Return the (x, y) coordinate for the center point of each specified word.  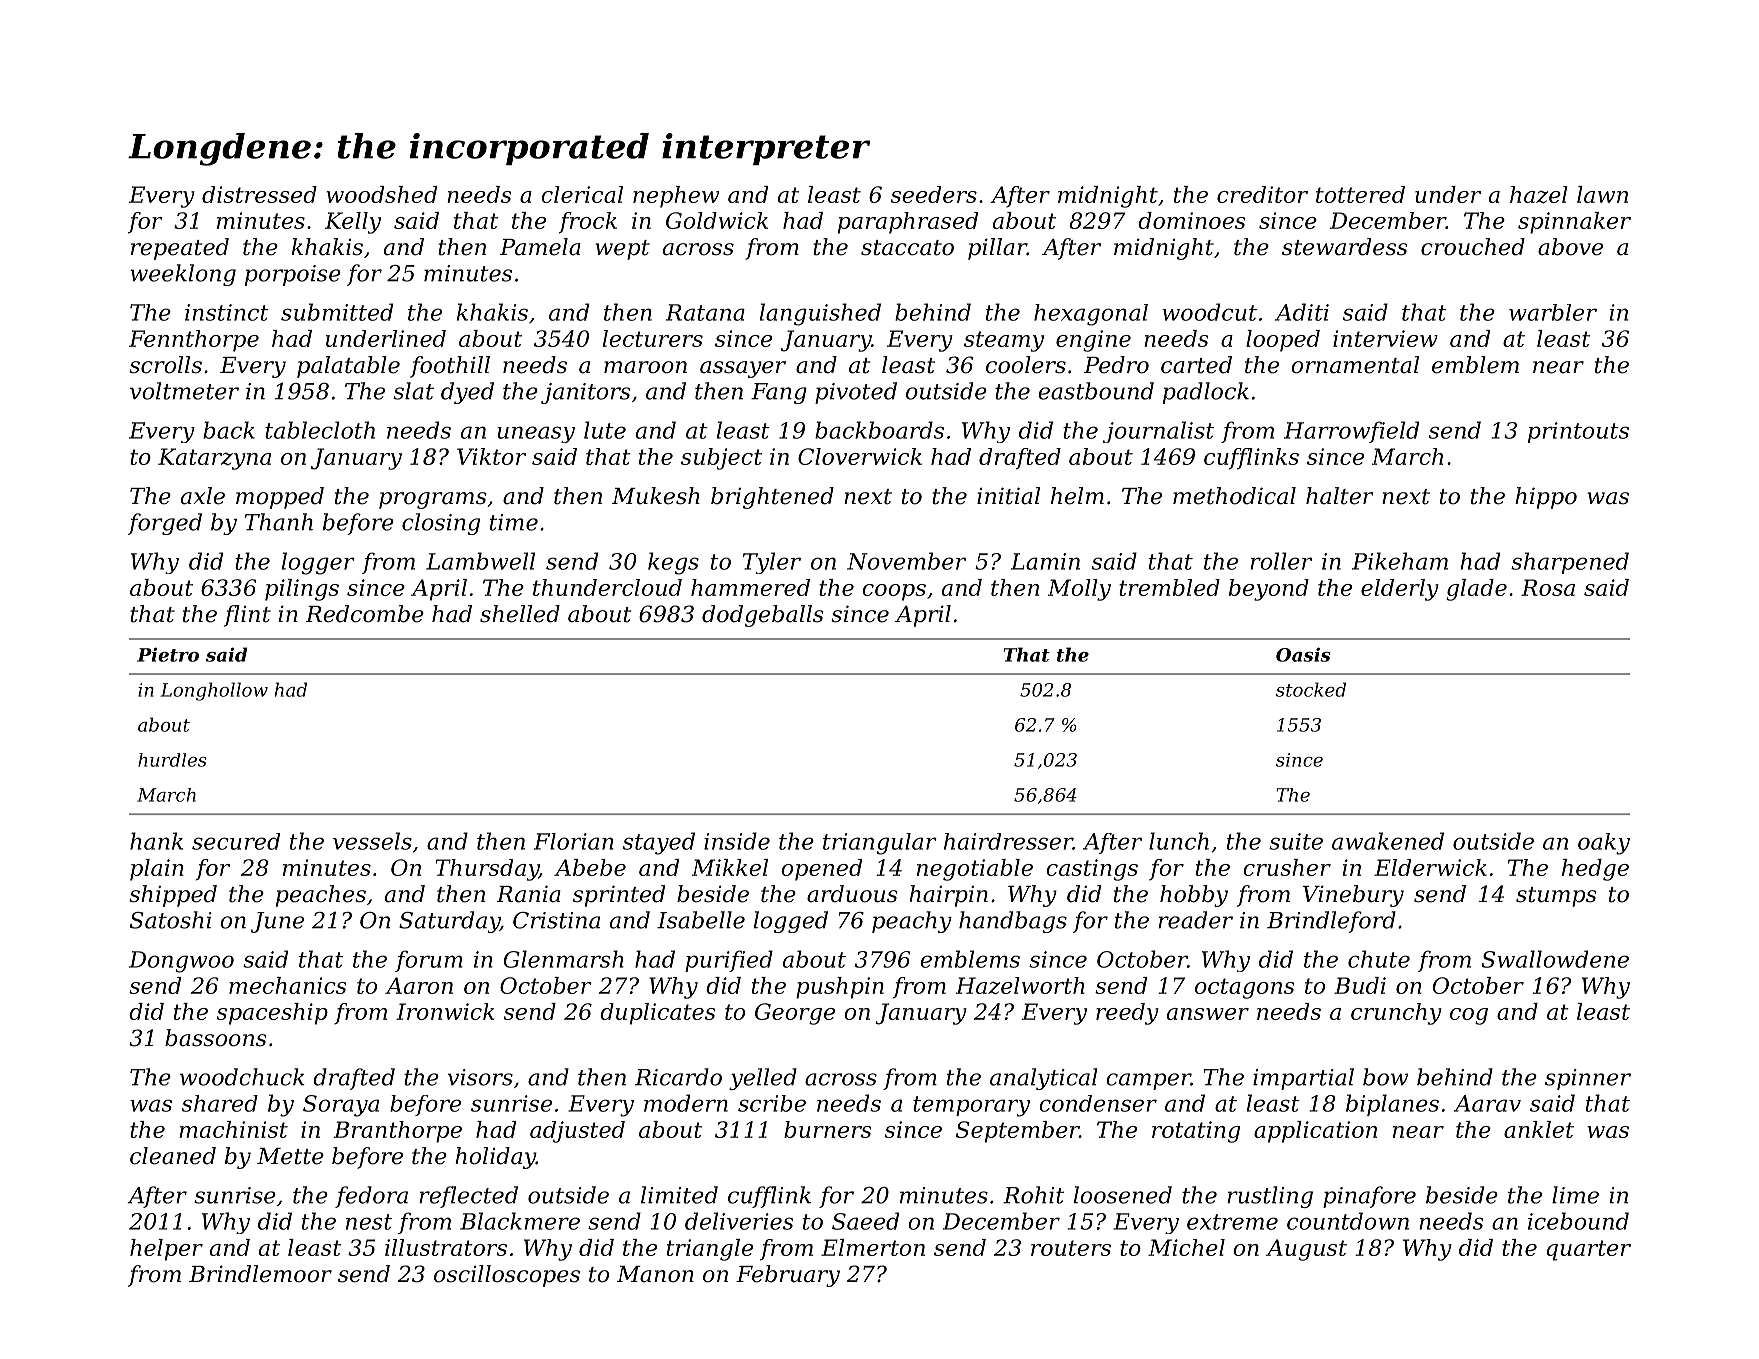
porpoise (293, 275)
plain (157, 870)
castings (1092, 870)
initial (1008, 496)
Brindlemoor (260, 1274)
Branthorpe (398, 1132)
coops (894, 592)
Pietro (168, 654)
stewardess (1345, 247)
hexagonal (1091, 315)
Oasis (1303, 654)
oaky (1604, 844)
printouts (1578, 432)
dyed (467, 393)
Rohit (1033, 1195)
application (1315, 1132)
